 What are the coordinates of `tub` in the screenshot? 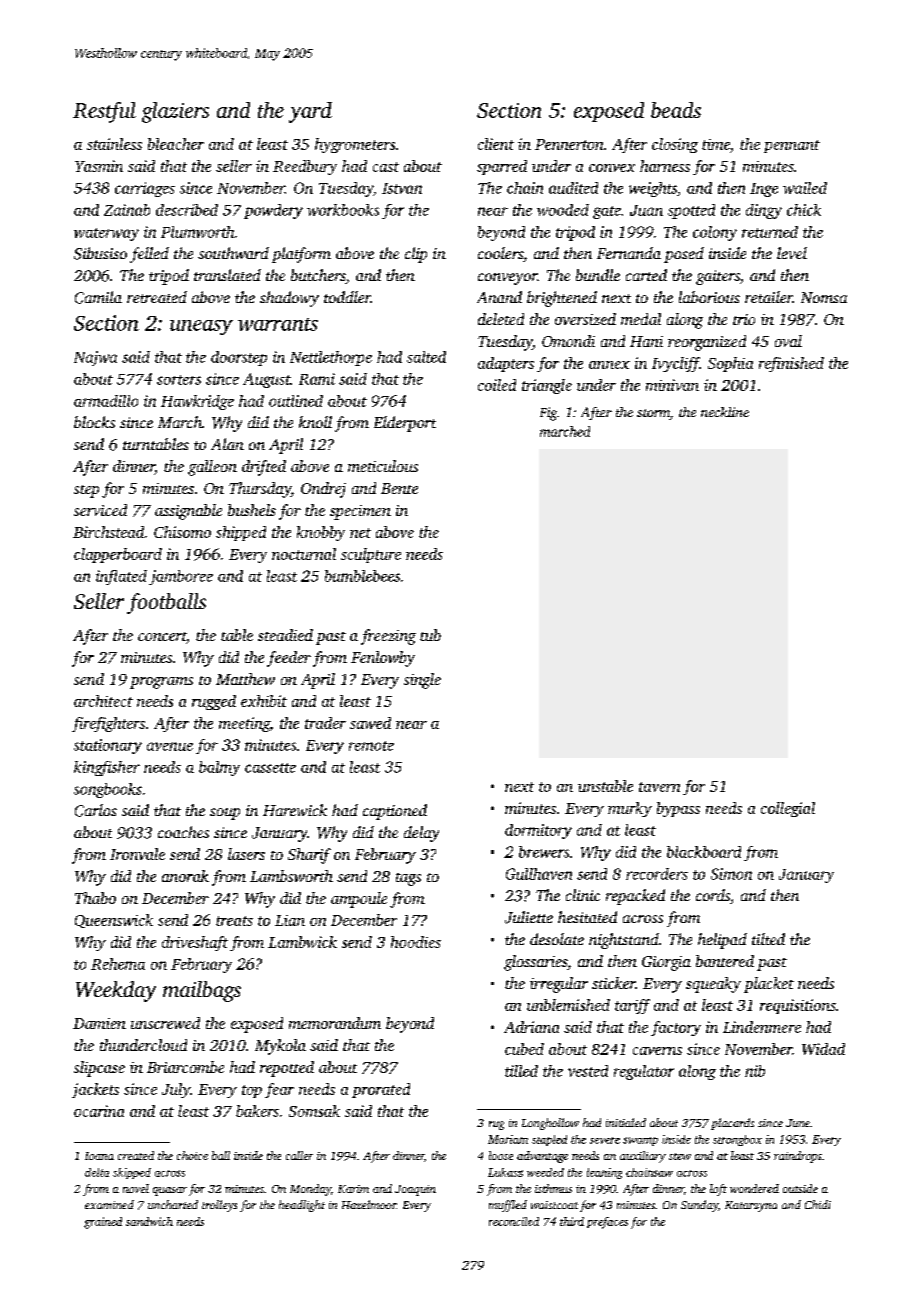 It's located at (430, 635).
